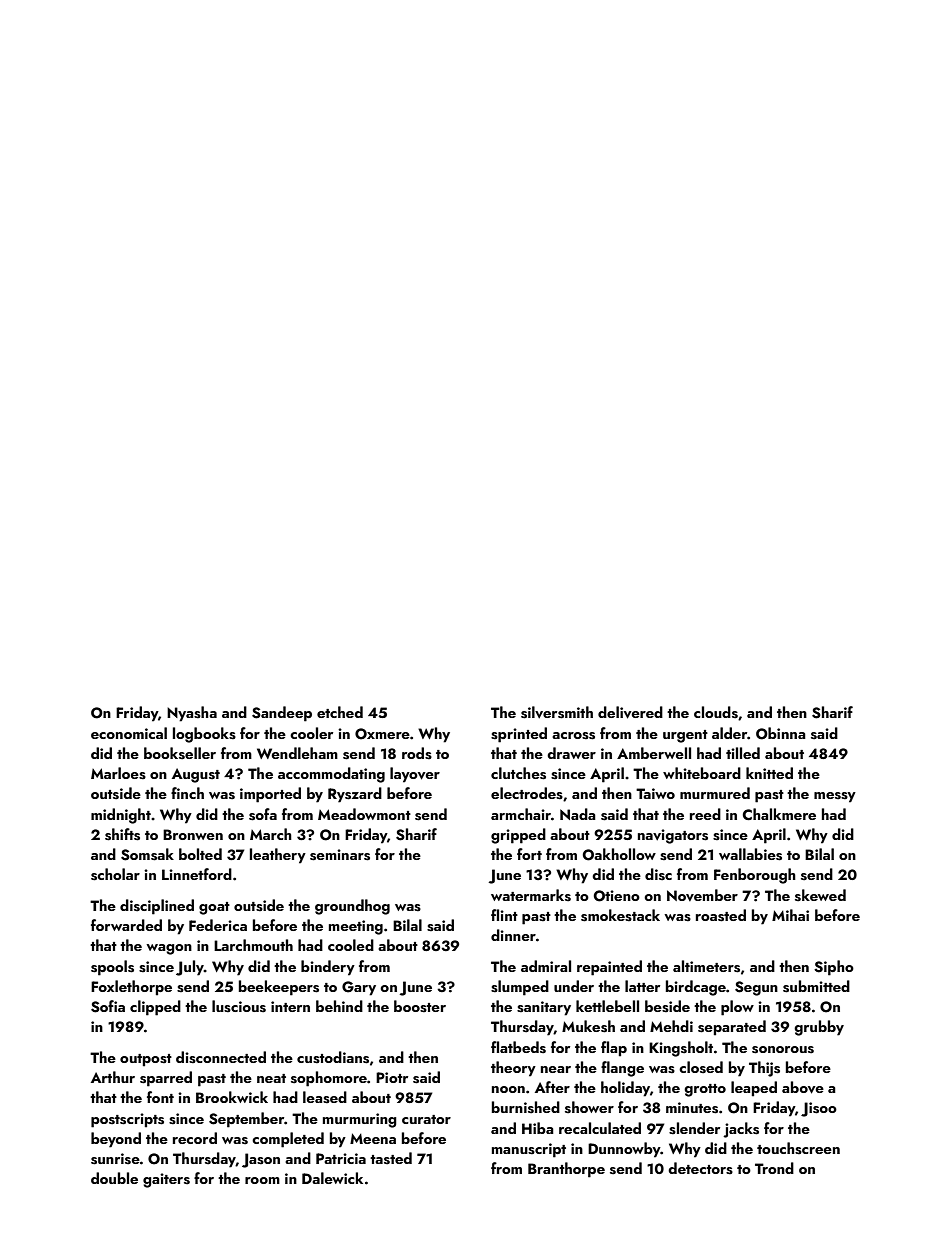 Image resolution: width=952 pixels, height=1233 pixels. Describe the element at coordinates (270, 795) in the screenshot. I see `imported` at that location.
